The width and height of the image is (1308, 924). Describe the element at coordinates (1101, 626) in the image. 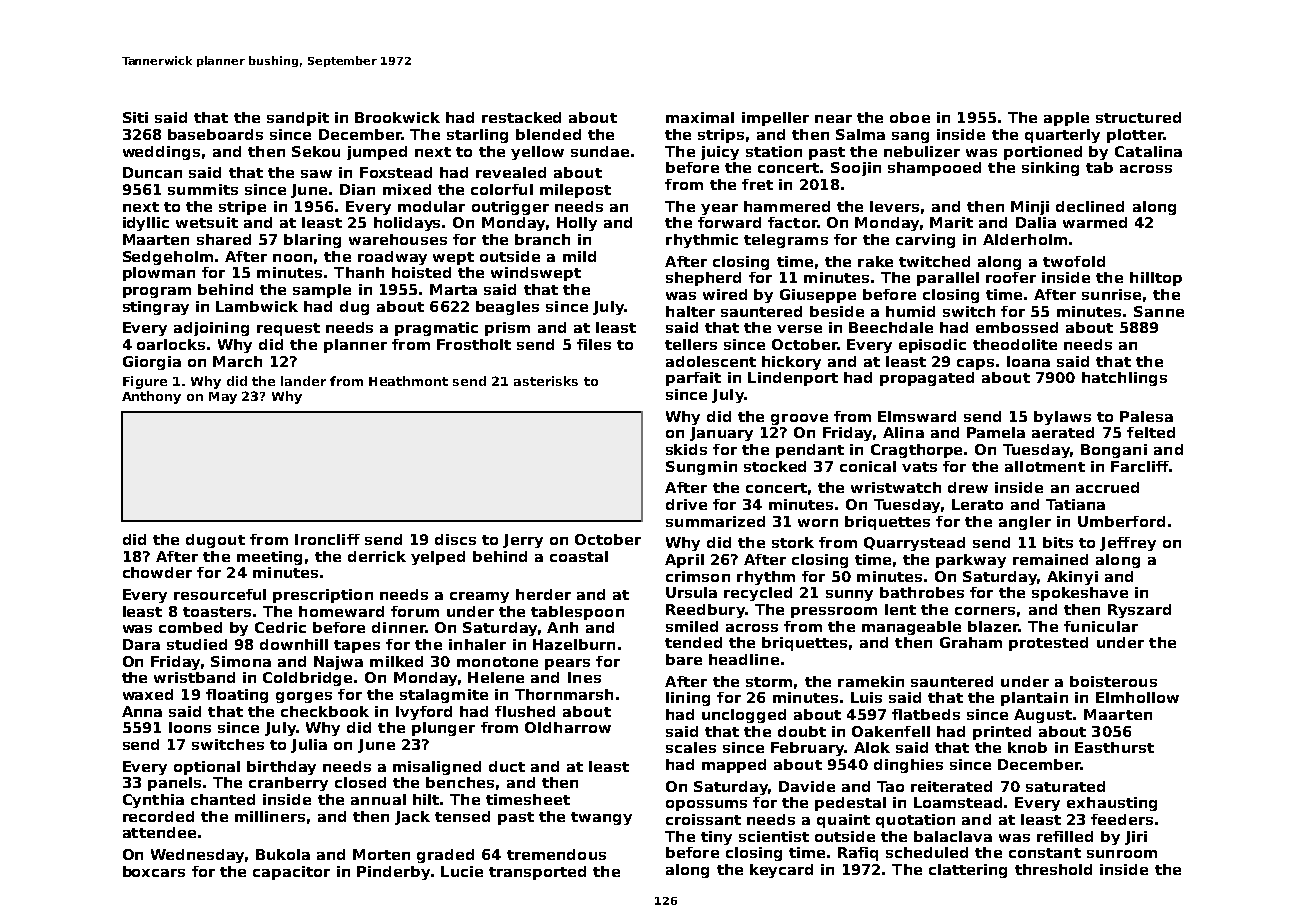

I see `funicular` at that location.
